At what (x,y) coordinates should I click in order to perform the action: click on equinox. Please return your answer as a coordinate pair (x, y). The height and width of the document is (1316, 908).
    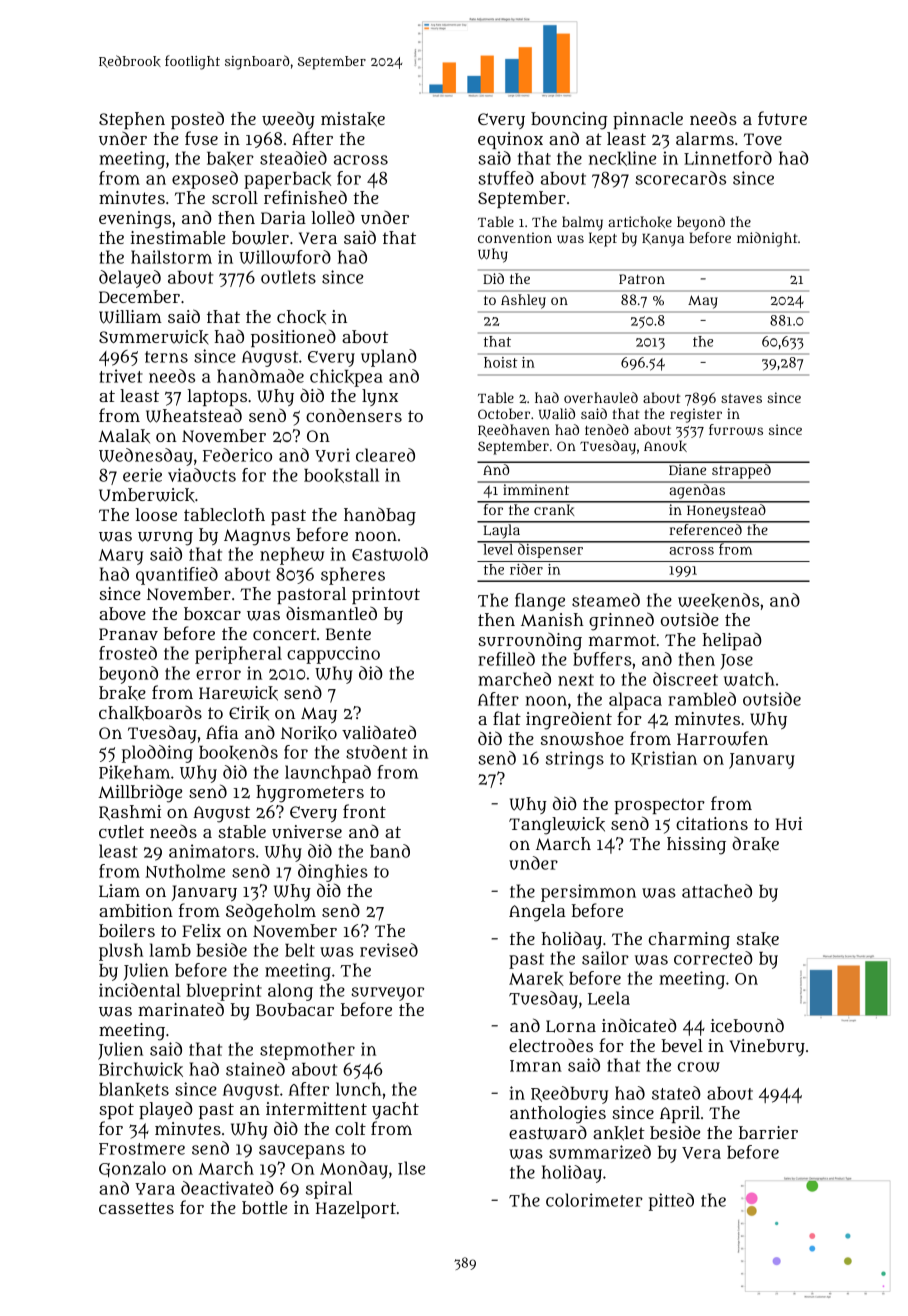
    Looking at the image, I should click on (510, 140).
